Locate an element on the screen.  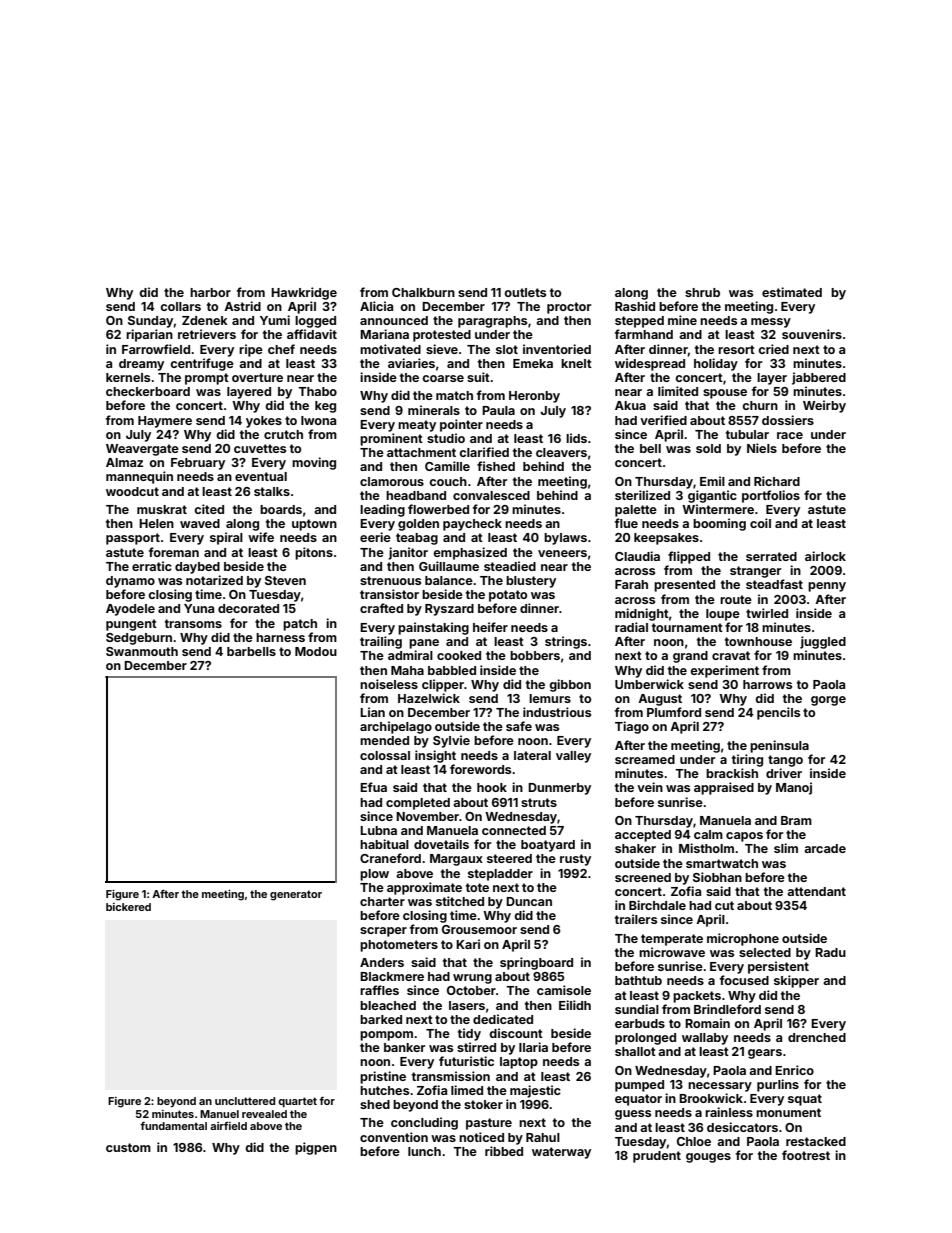
custom is located at coordinates (128, 1147).
